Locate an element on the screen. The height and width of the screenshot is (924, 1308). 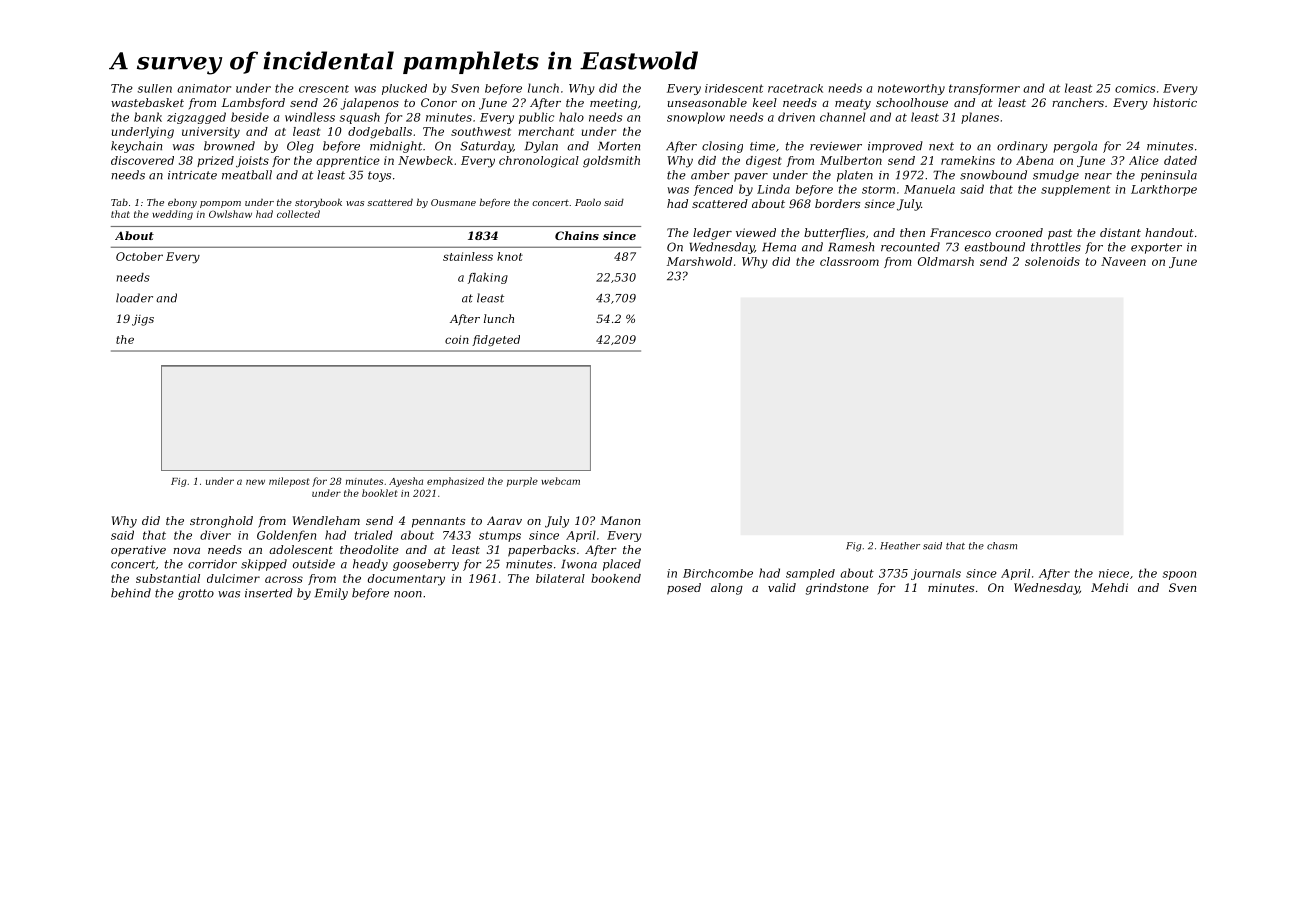
noon is located at coordinates (408, 594).
